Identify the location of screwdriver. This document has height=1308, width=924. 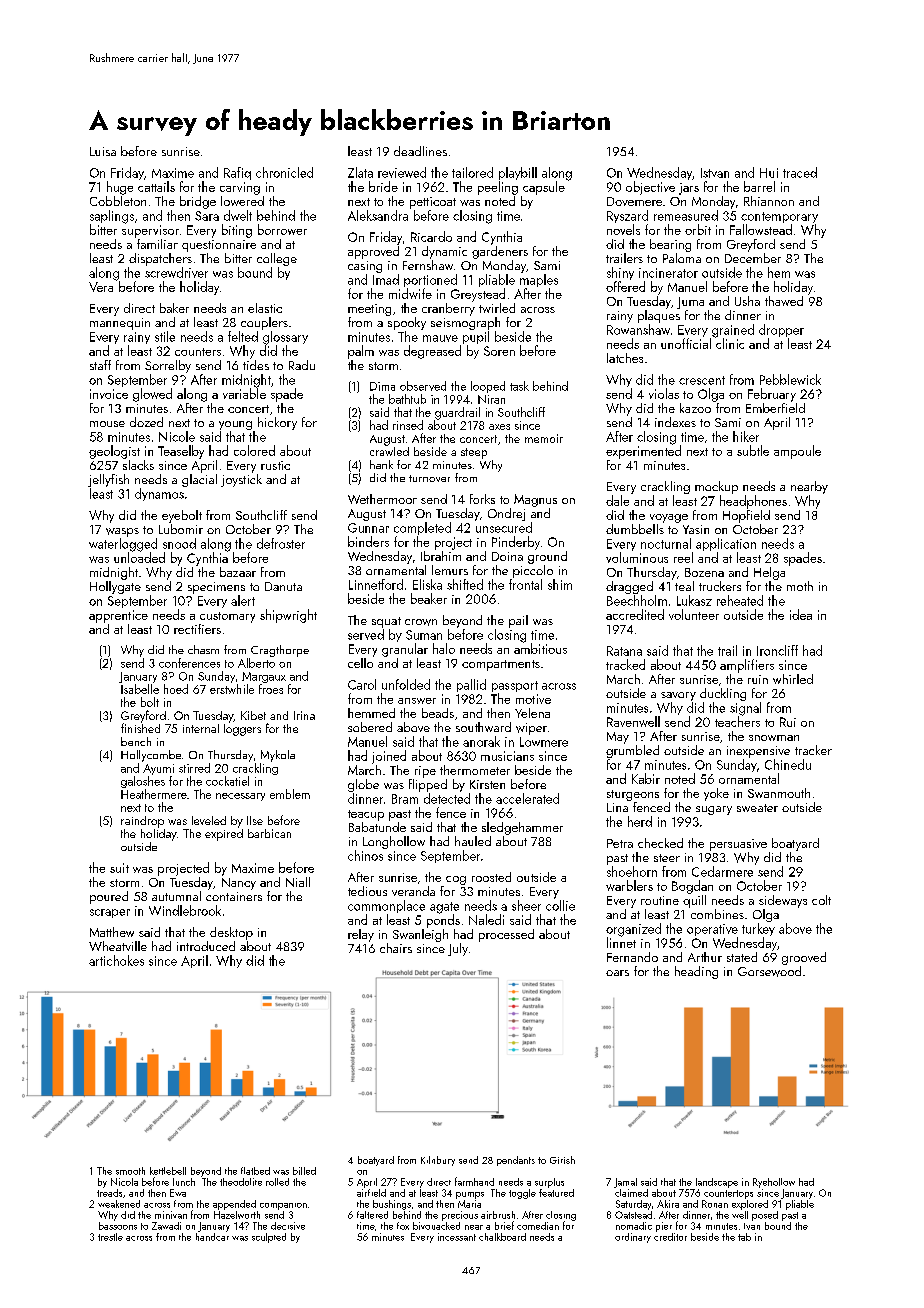
(176, 272).
